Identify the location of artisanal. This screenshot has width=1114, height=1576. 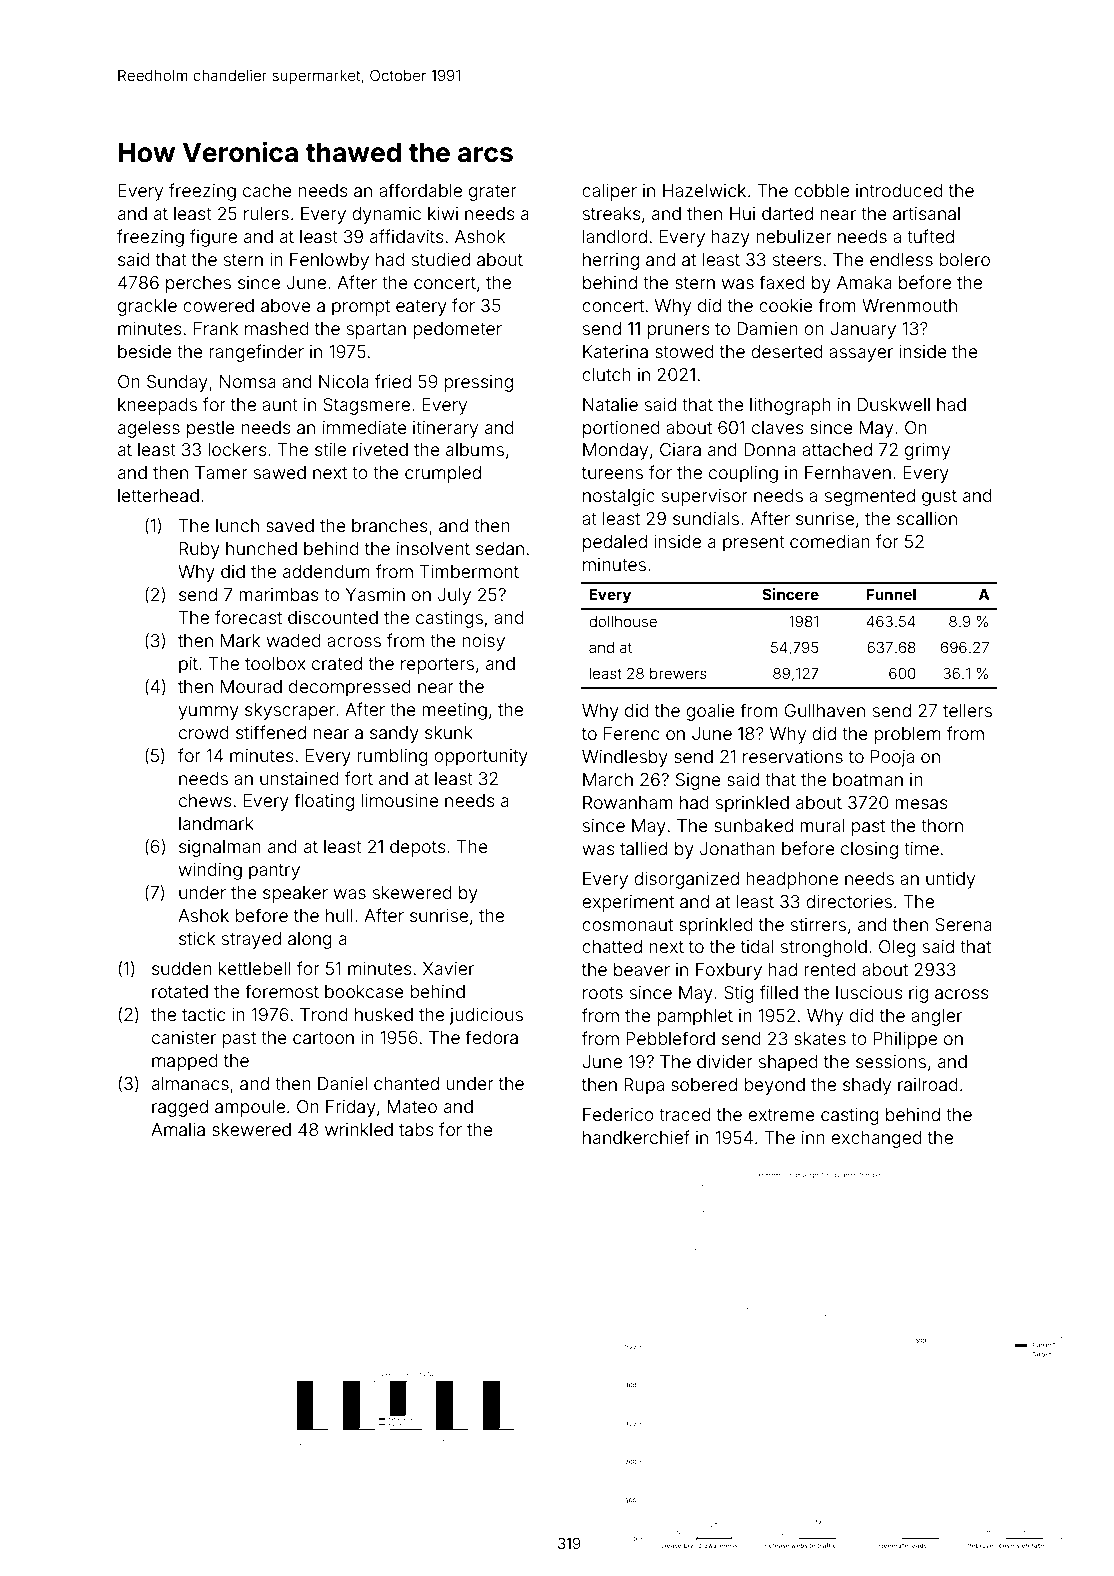
(926, 213).
